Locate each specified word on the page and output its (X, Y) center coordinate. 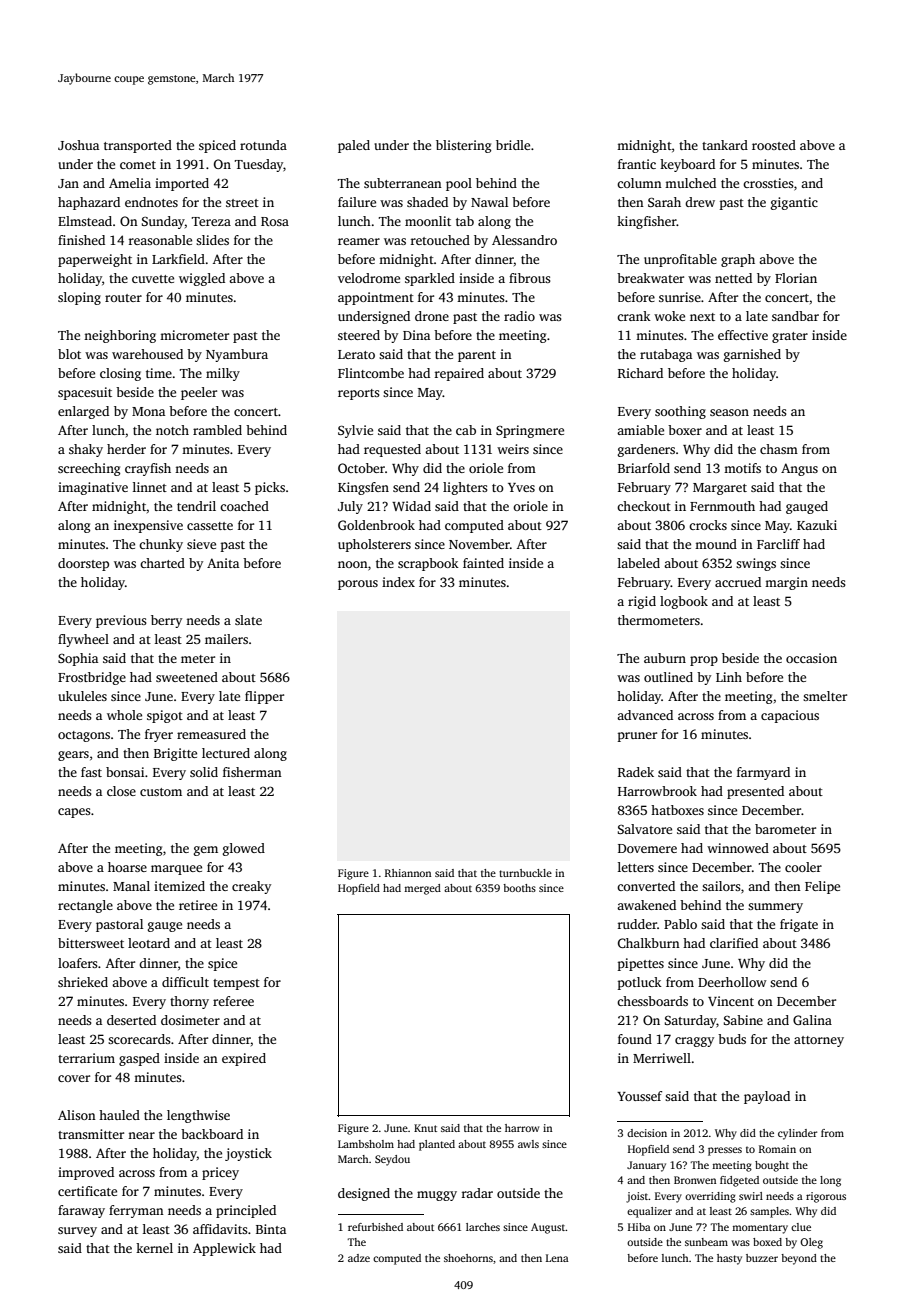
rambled (217, 430)
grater (790, 337)
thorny (189, 1002)
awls (528, 1144)
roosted (774, 145)
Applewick (224, 1249)
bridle (513, 145)
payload (767, 1097)
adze (359, 1258)
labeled (639, 563)
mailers (226, 639)
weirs (513, 449)
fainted (483, 563)
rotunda (263, 145)
